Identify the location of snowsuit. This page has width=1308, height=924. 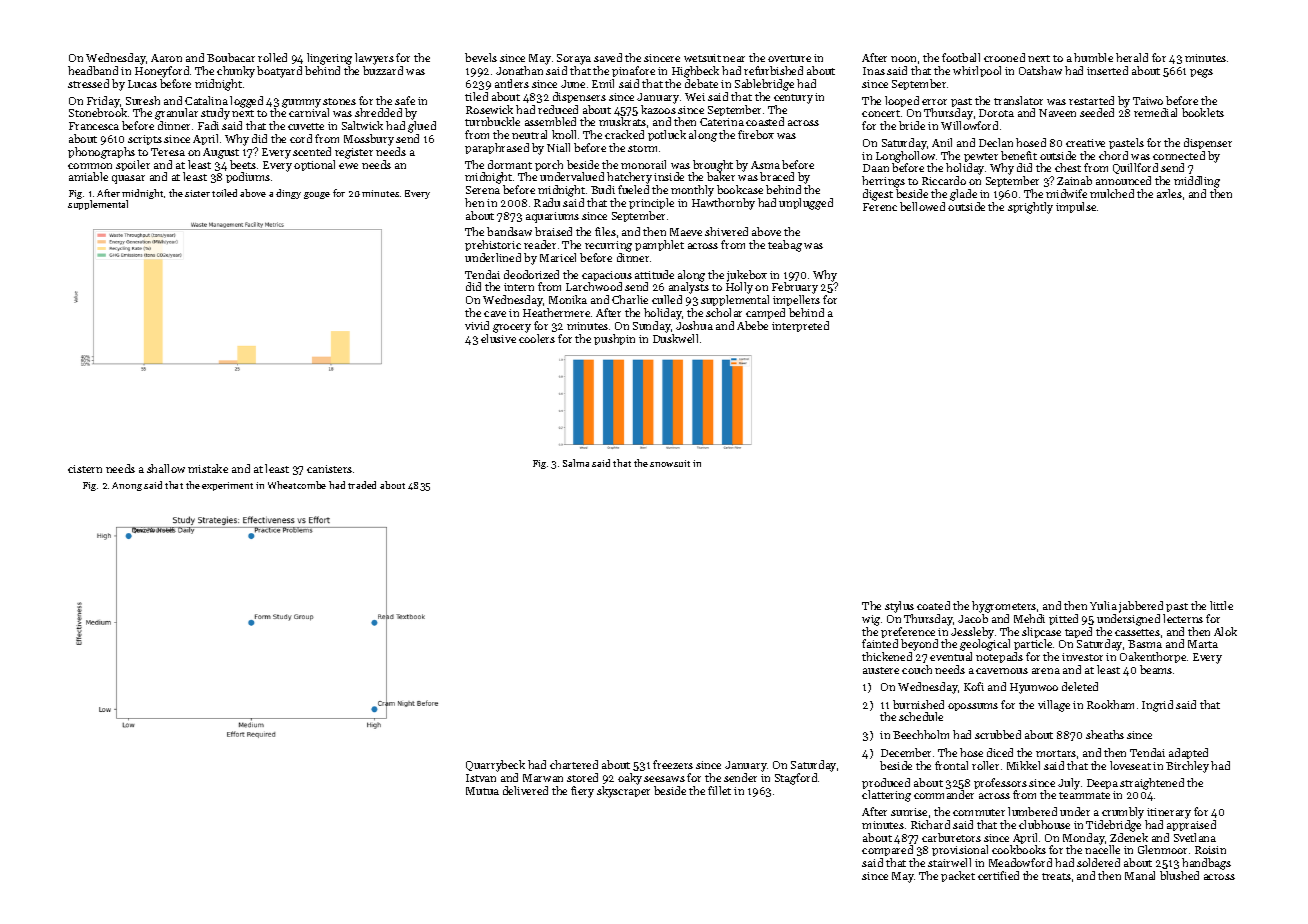
(670, 463).
